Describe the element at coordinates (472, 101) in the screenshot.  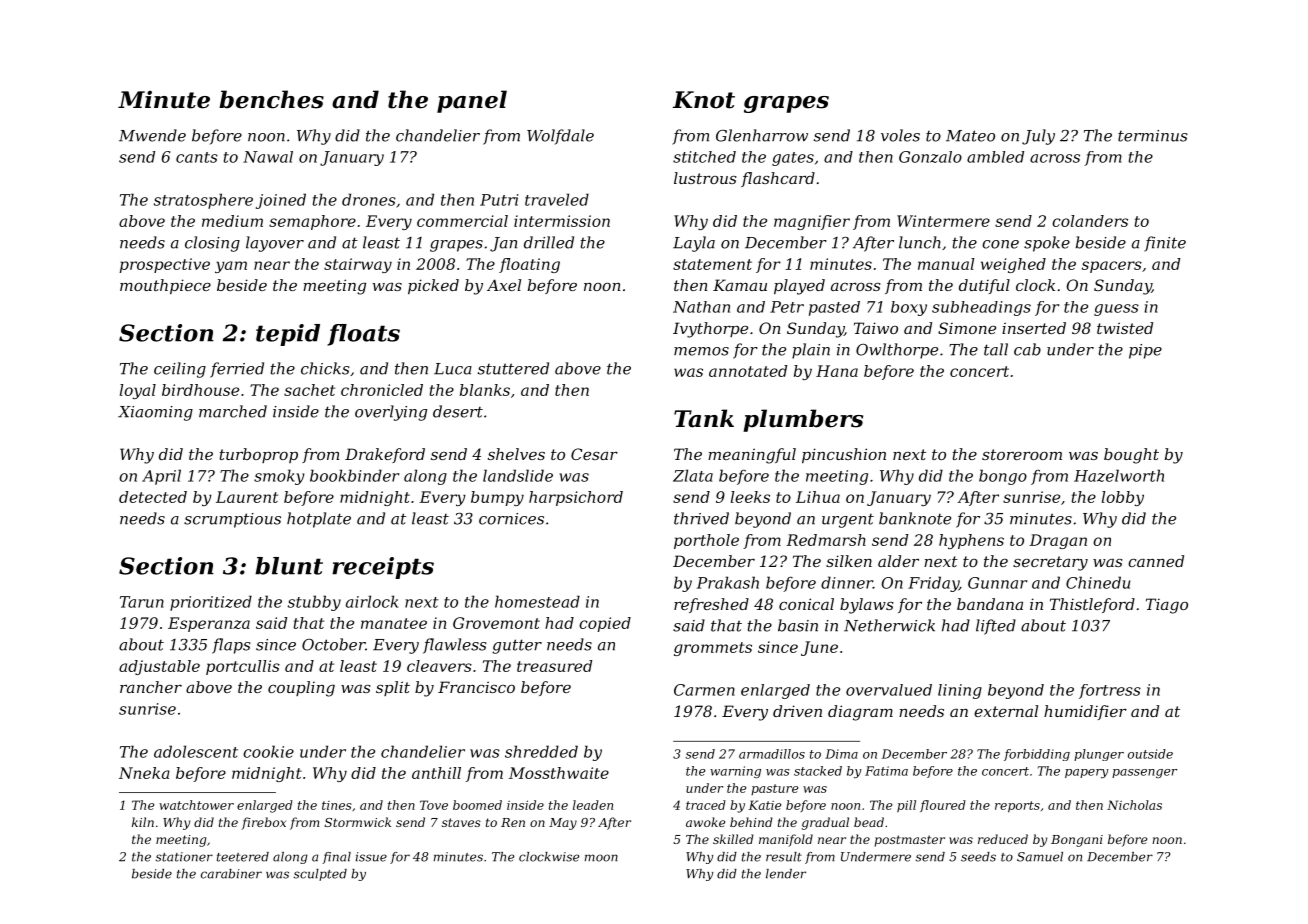
I see `panel` at that location.
